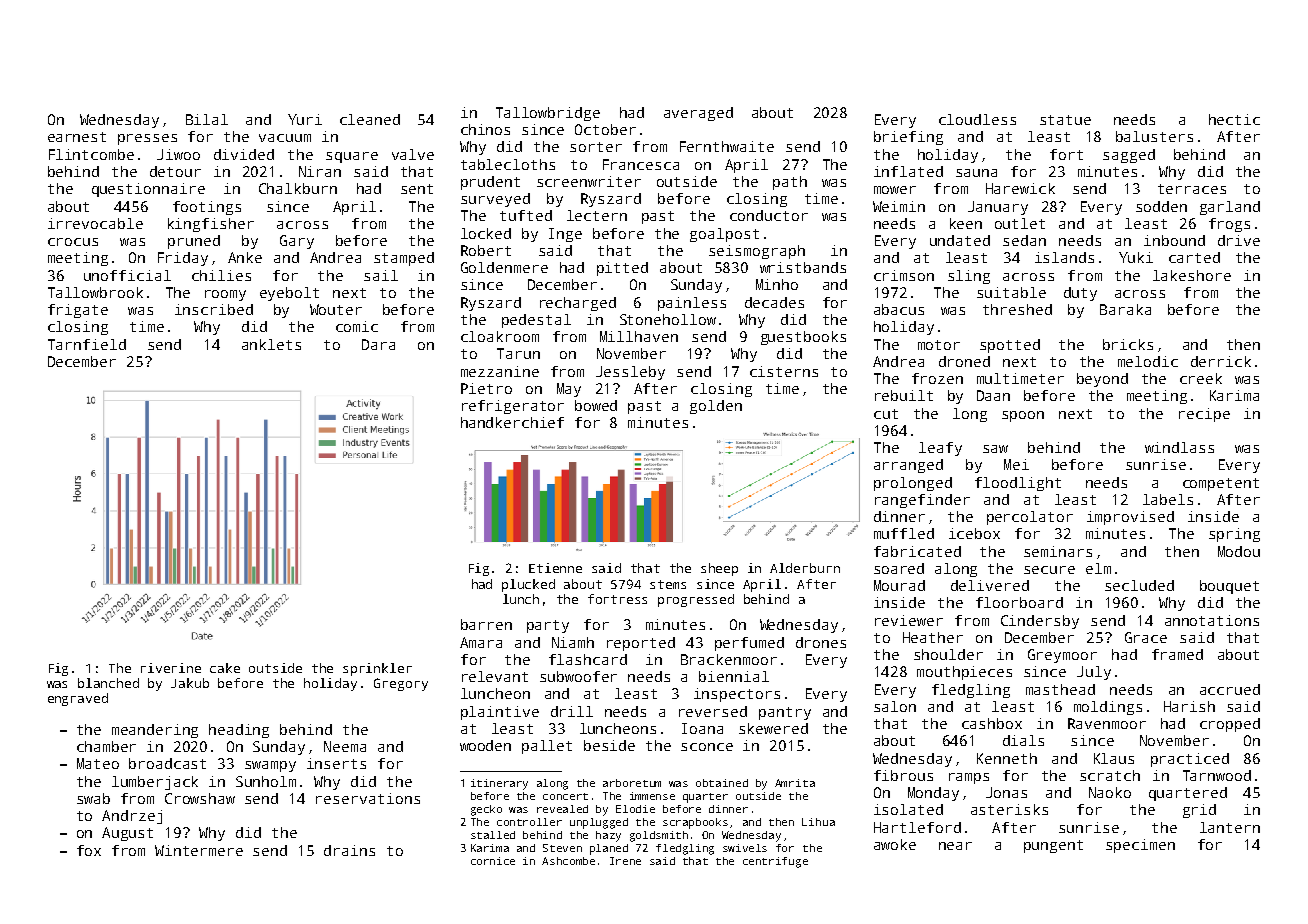  What do you see at coordinates (588, 659) in the image?
I see `flashcard` at bounding box center [588, 659].
